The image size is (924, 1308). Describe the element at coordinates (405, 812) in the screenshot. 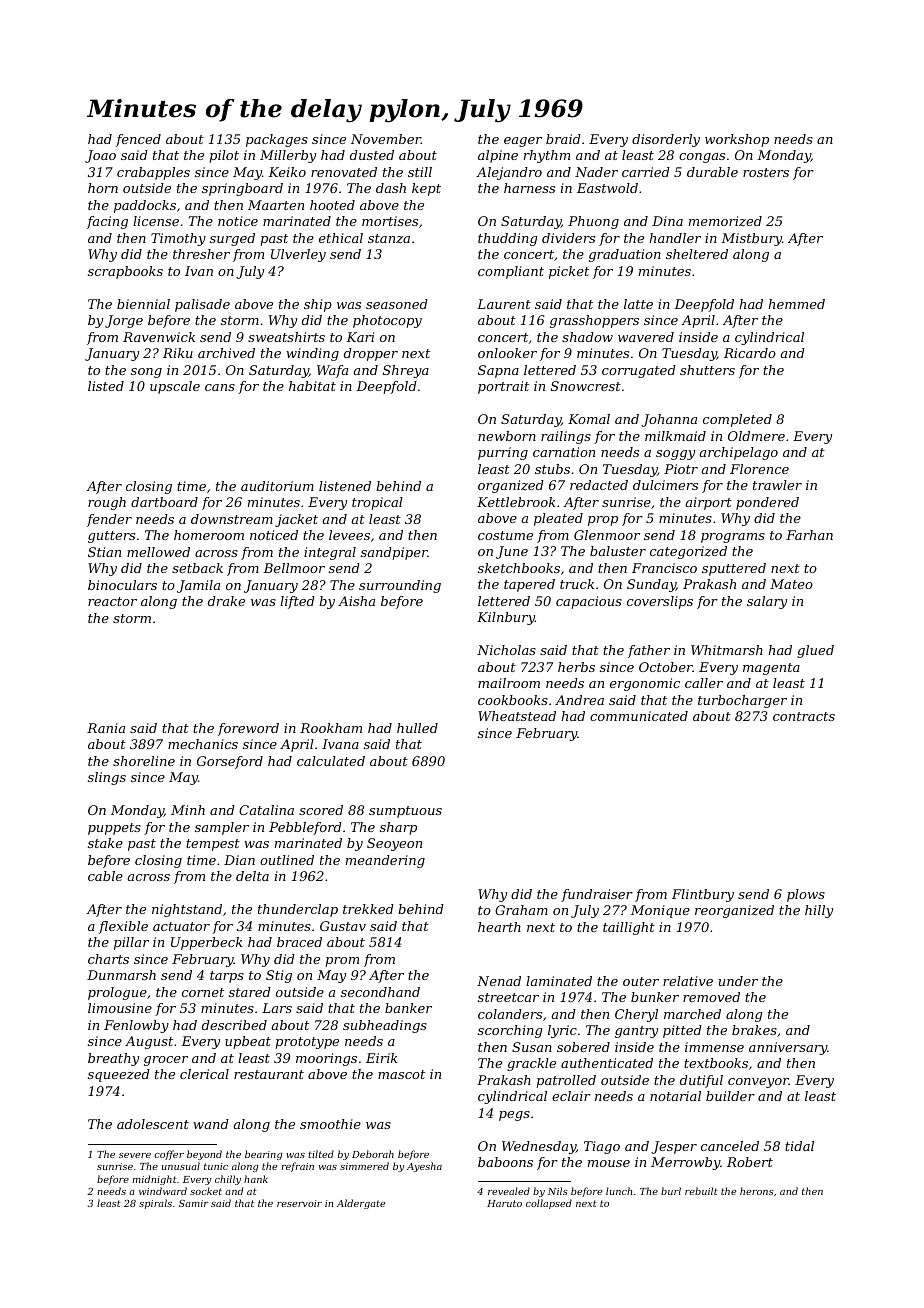

I see `sumptuous` at that location.
